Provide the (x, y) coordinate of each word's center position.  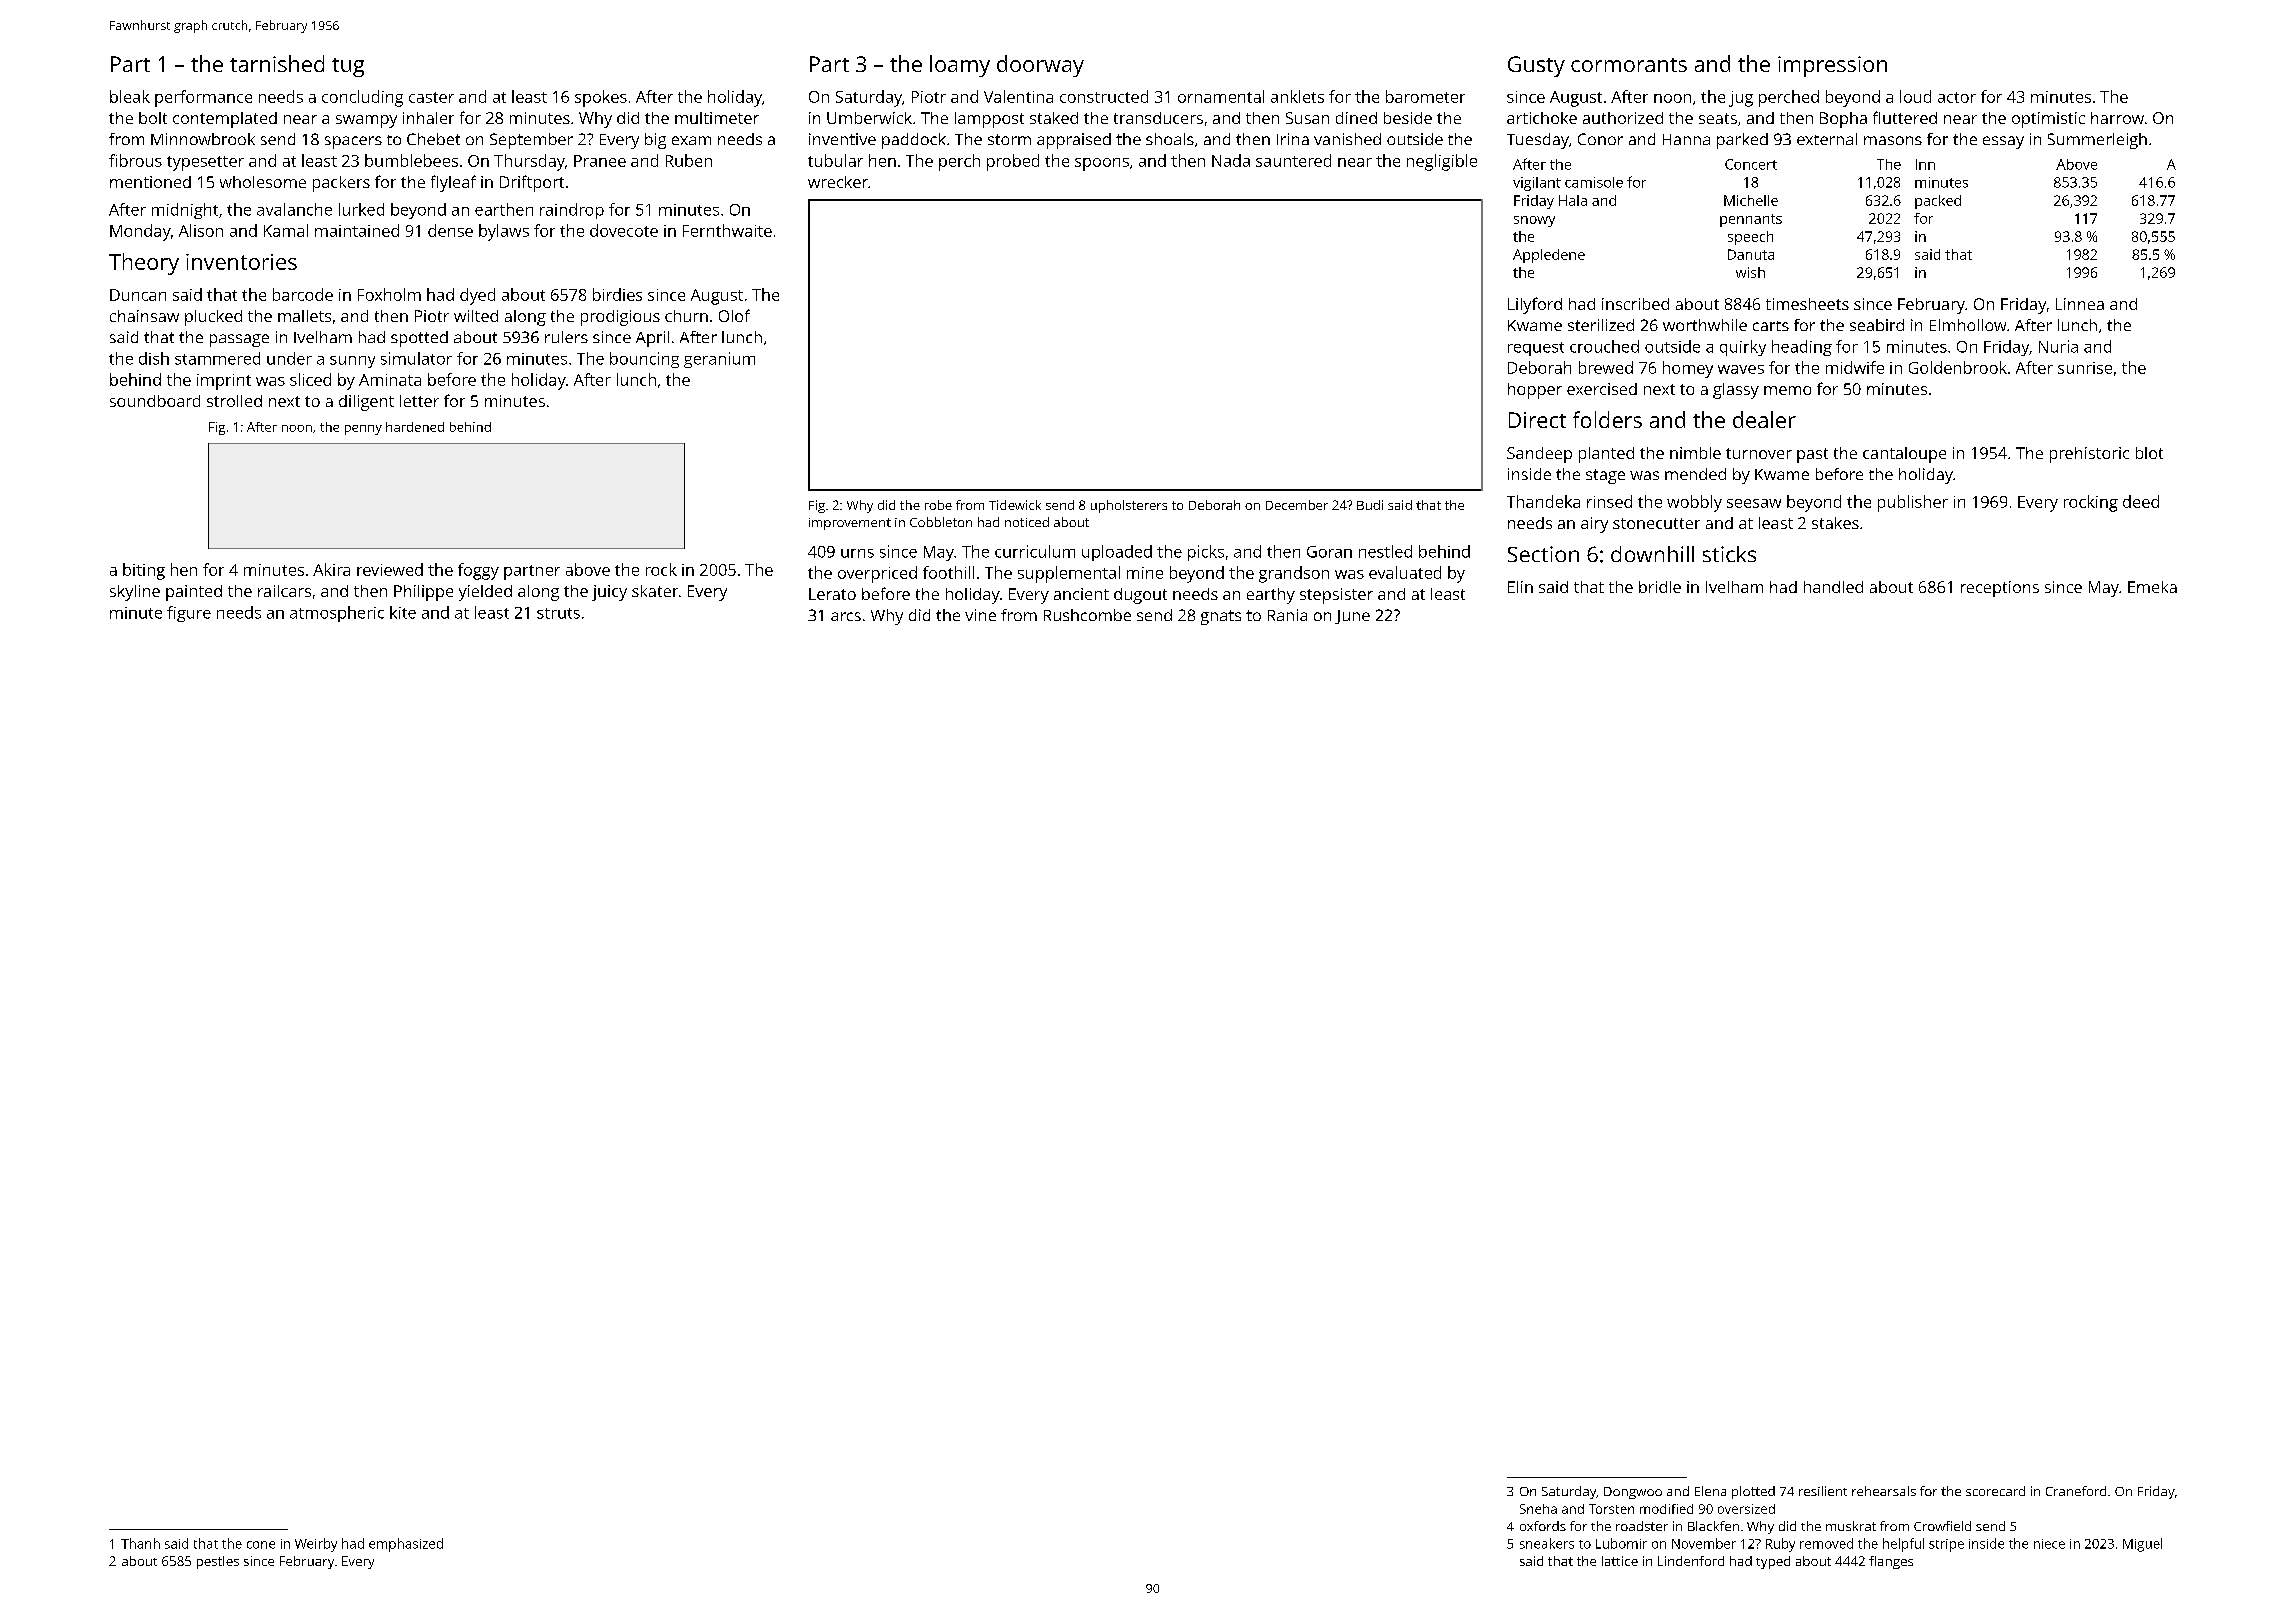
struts (558, 613)
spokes (601, 98)
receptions (2000, 589)
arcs (846, 616)
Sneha (1538, 1509)
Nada (1231, 160)
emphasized (406, 1545)
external (1827, 139)
